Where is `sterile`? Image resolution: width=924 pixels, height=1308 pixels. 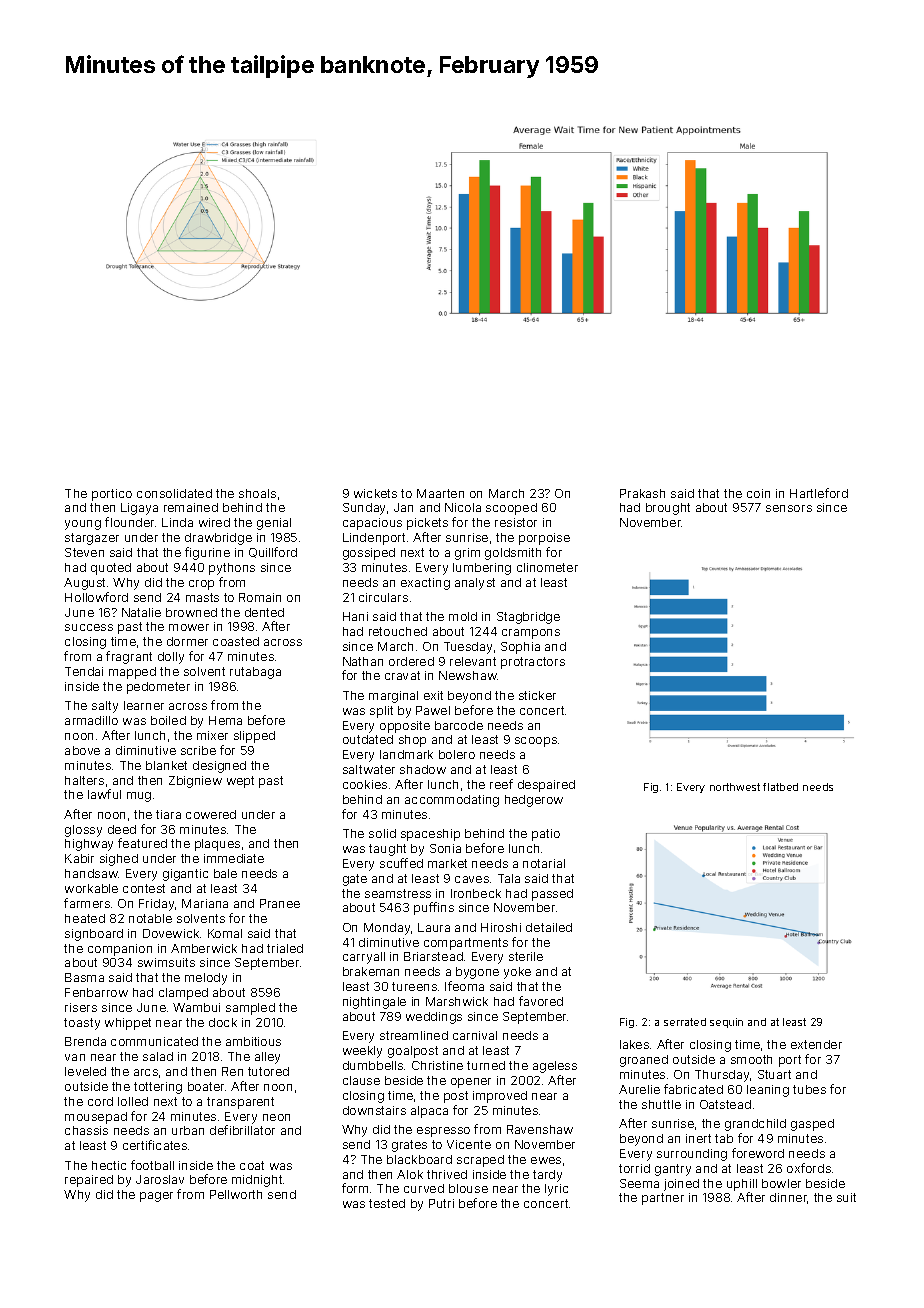
sterile is located at coordinates (526, 956).
